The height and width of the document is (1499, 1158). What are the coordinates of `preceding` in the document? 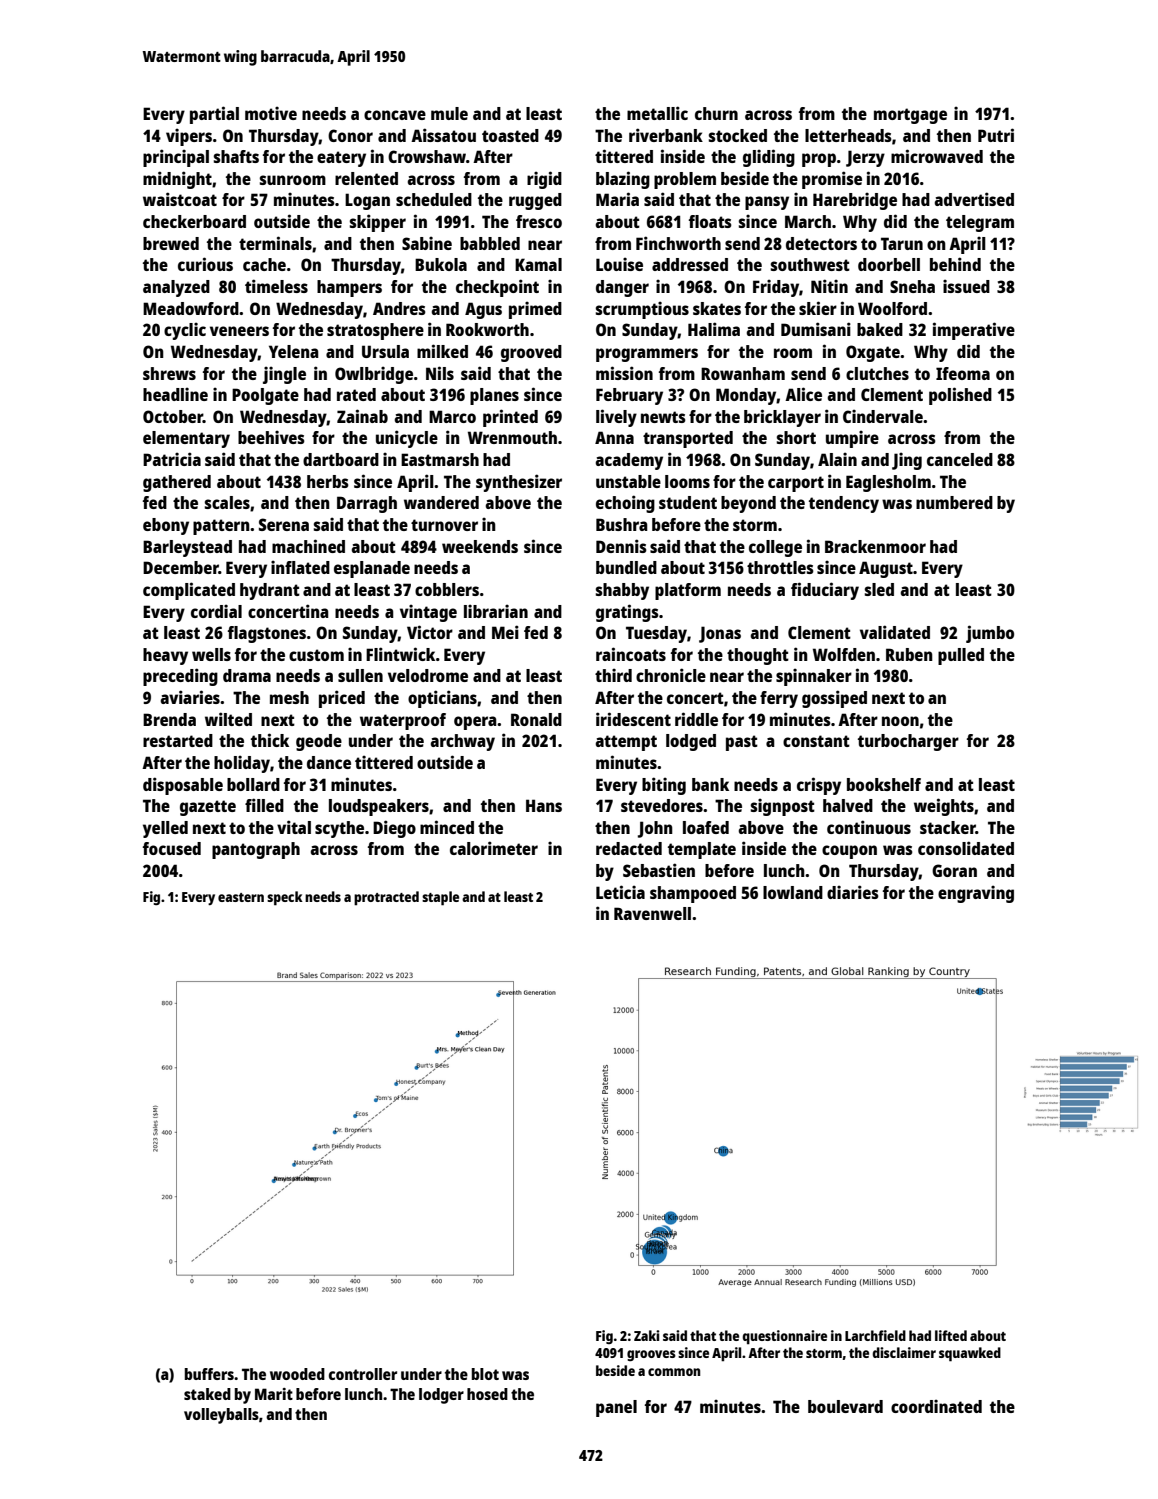 It's located at (180, 677).
